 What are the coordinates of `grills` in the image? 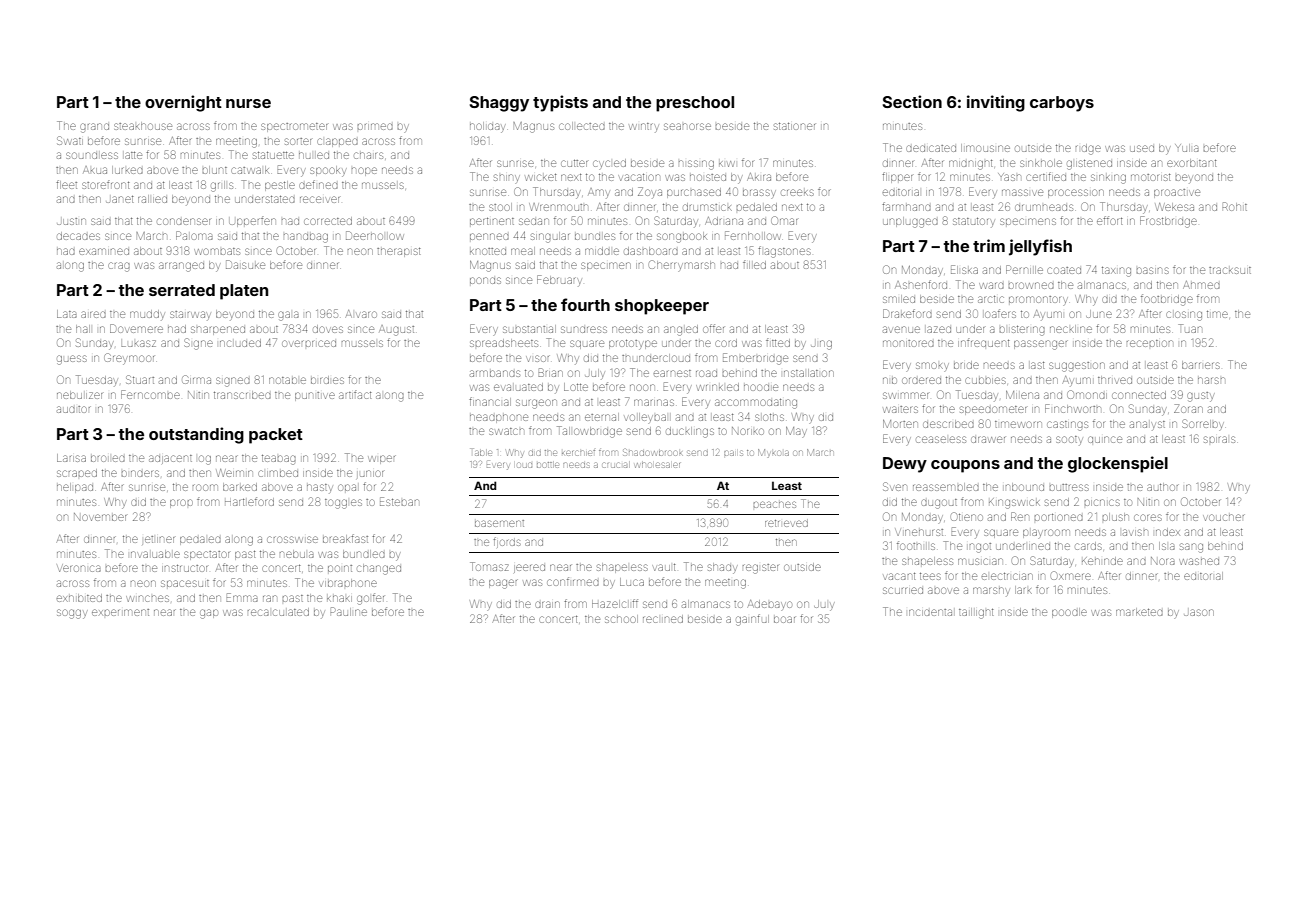 It's located at (222, 186).
